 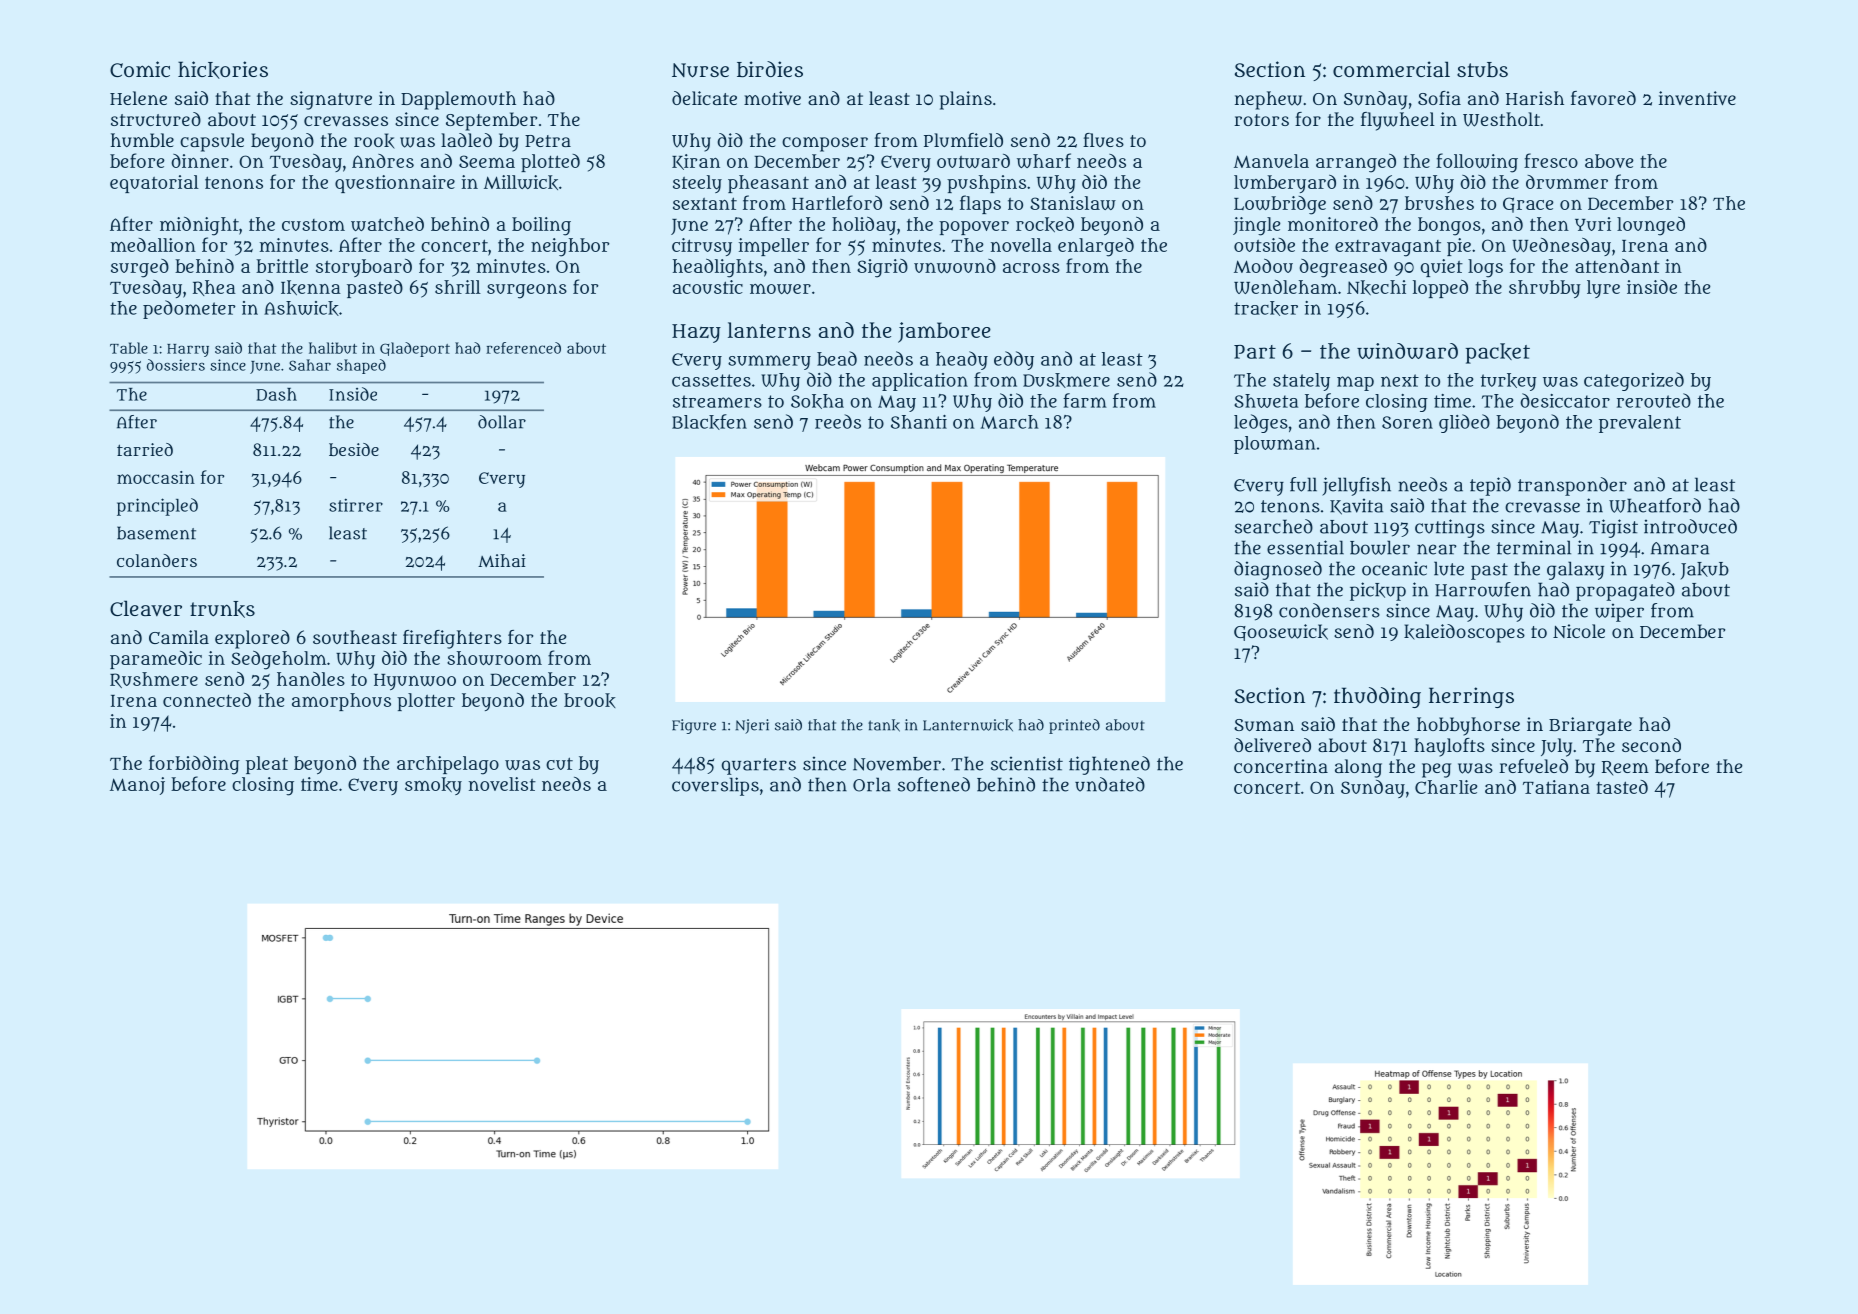 What do you see at coordinates (1377, 697) in the document?
I see `thudding` at bounding box center [1377, 697].
